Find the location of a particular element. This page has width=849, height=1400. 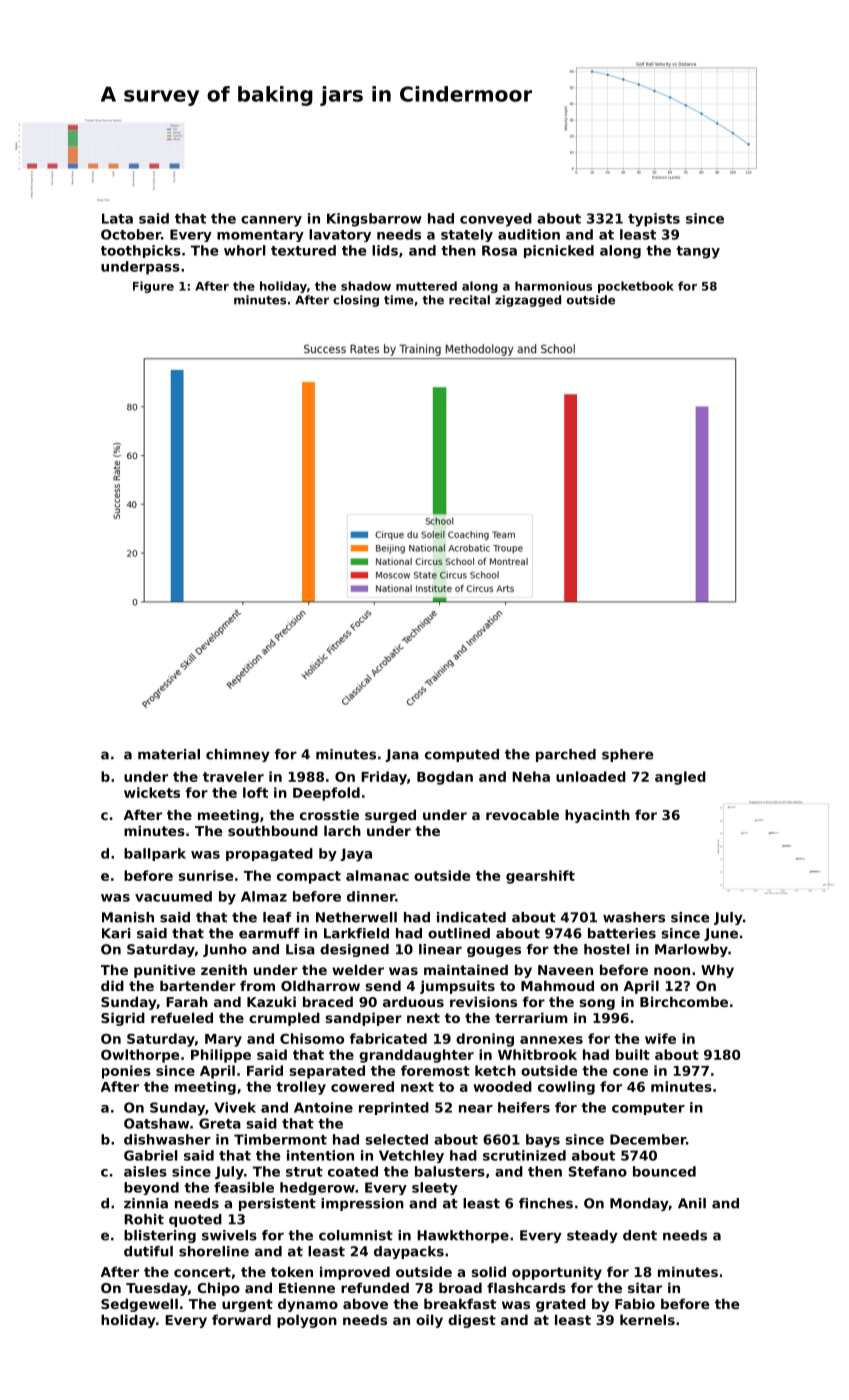

typists is located at coordinates (654, 220).
